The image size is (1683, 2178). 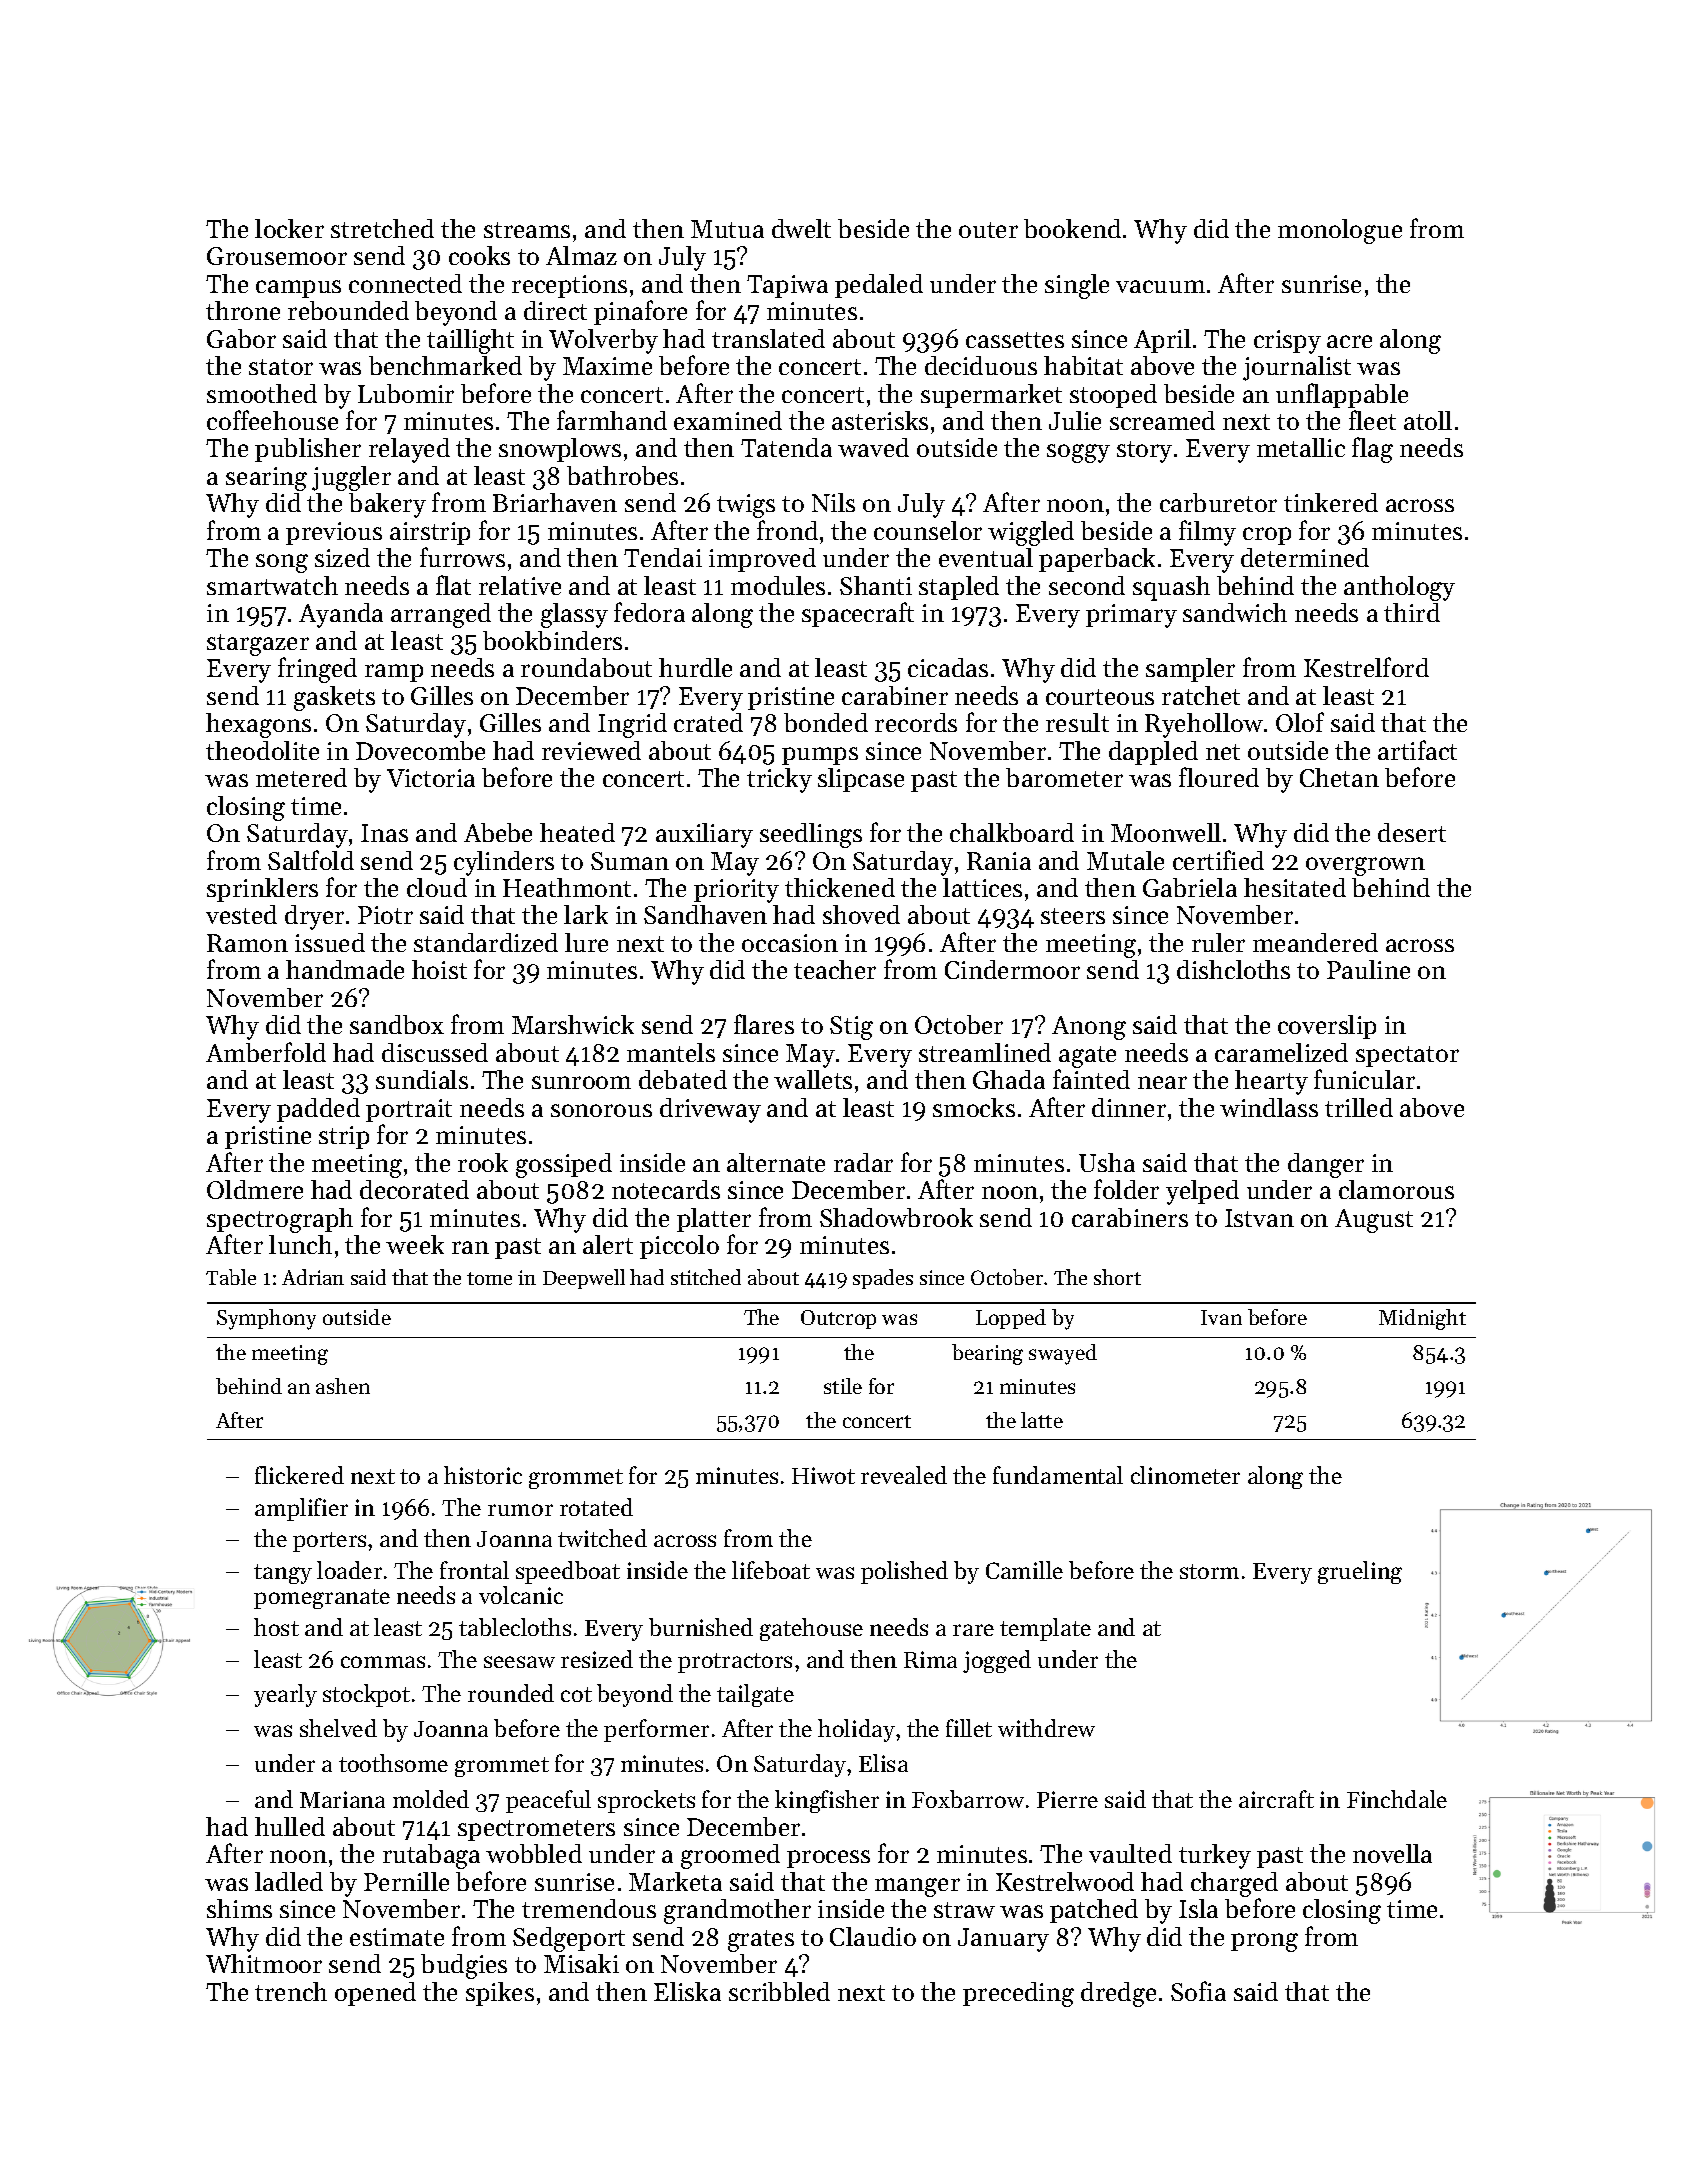 I want to click on decorated, so click(x=414, y=1189).
